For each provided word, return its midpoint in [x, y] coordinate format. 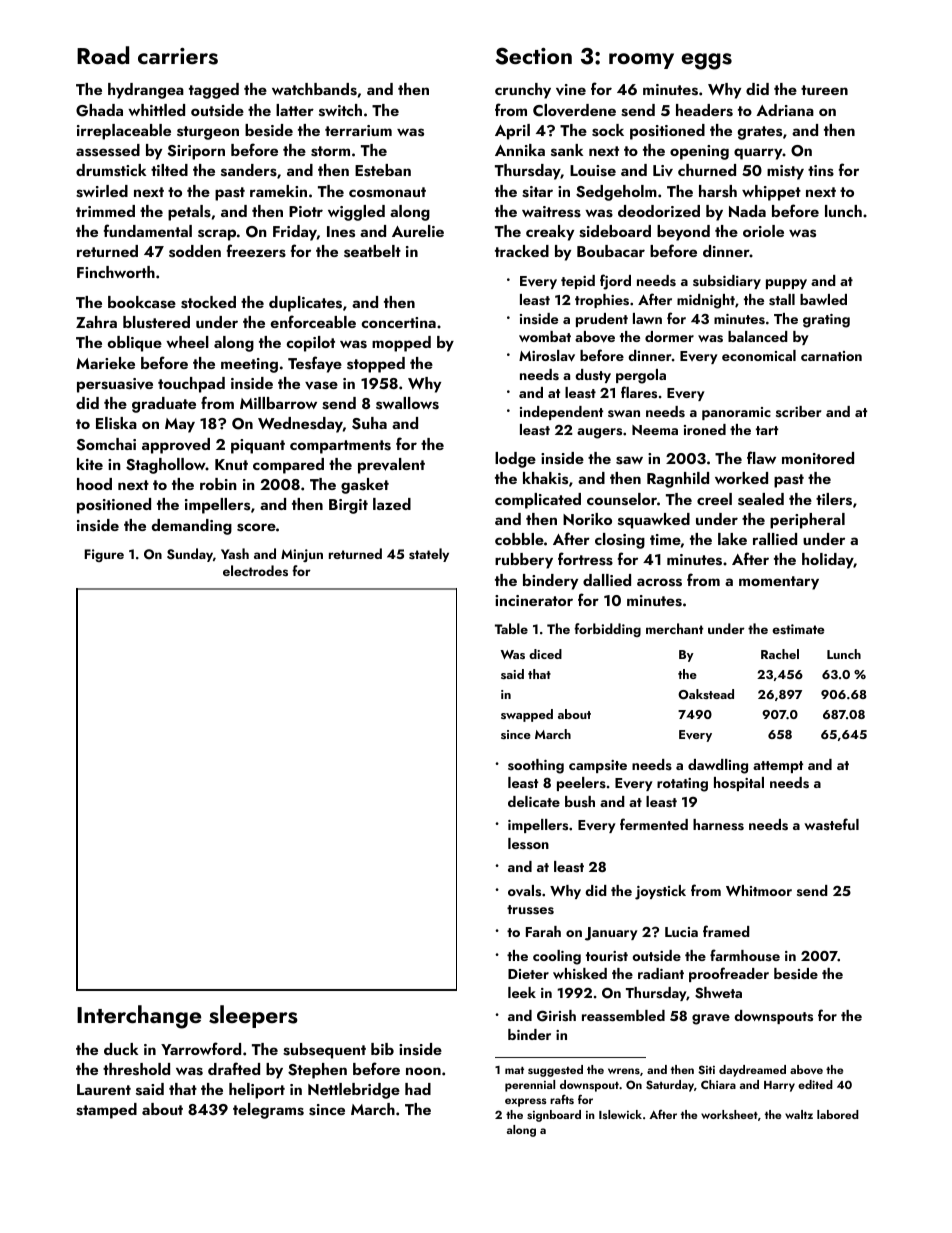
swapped [527, 715]
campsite [598, 766]
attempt [778, 767]
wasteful [831, 824]
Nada [747, 211]
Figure [104, 555]
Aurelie [418, 231]
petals [189, 213]
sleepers [253, 1016]
